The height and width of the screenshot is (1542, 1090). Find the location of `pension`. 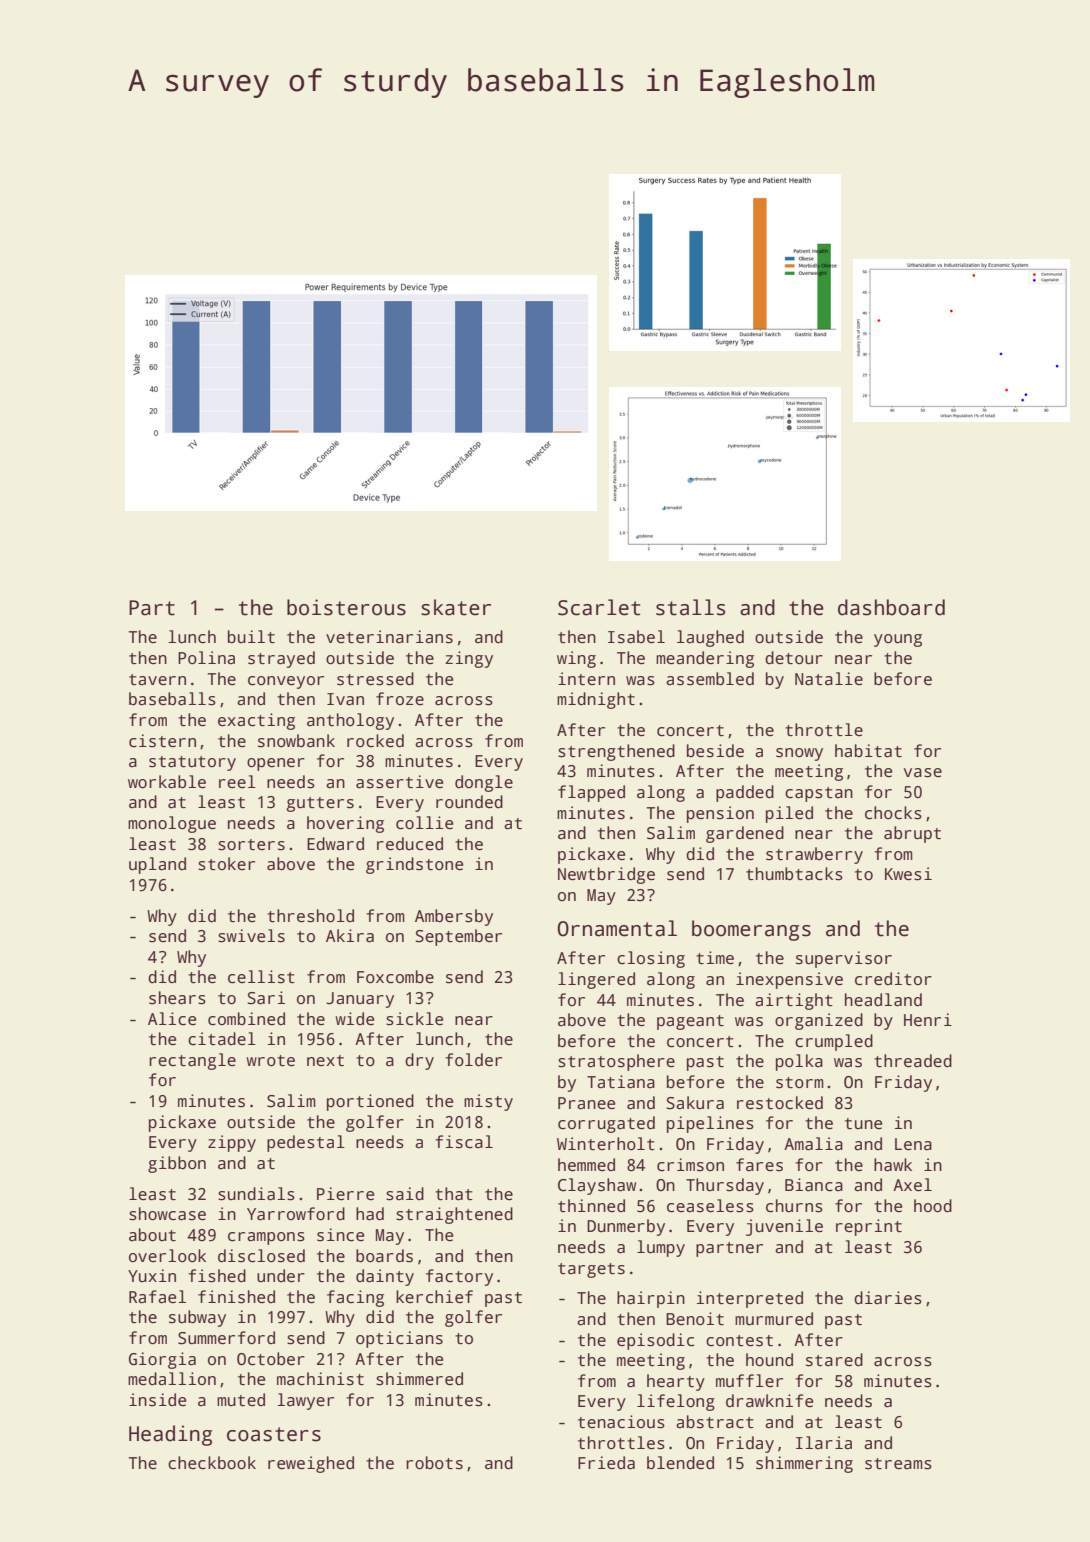

pension is located at coordinates (720, 814).
